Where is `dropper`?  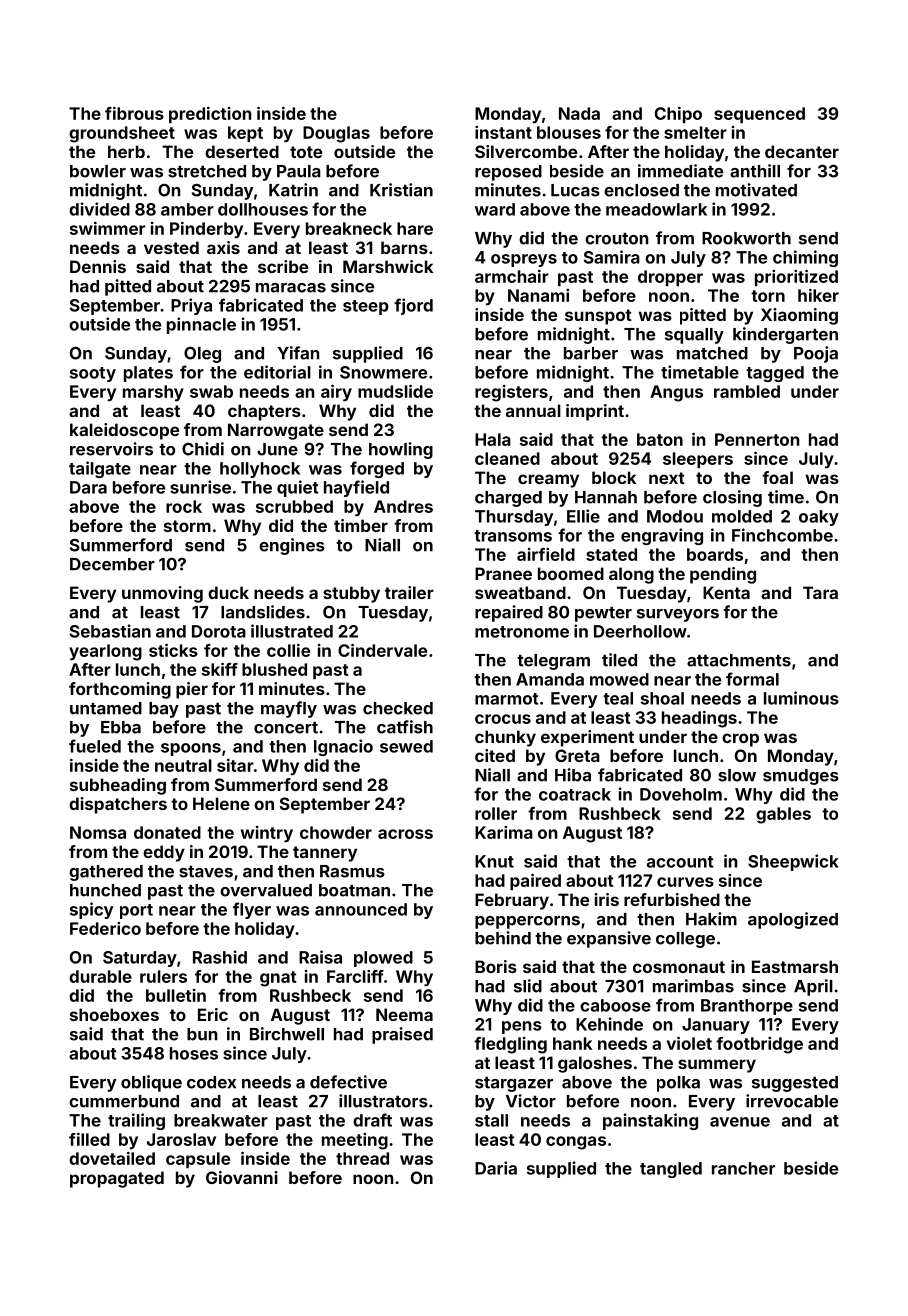
dropper is located at coordinates (670, 278).
